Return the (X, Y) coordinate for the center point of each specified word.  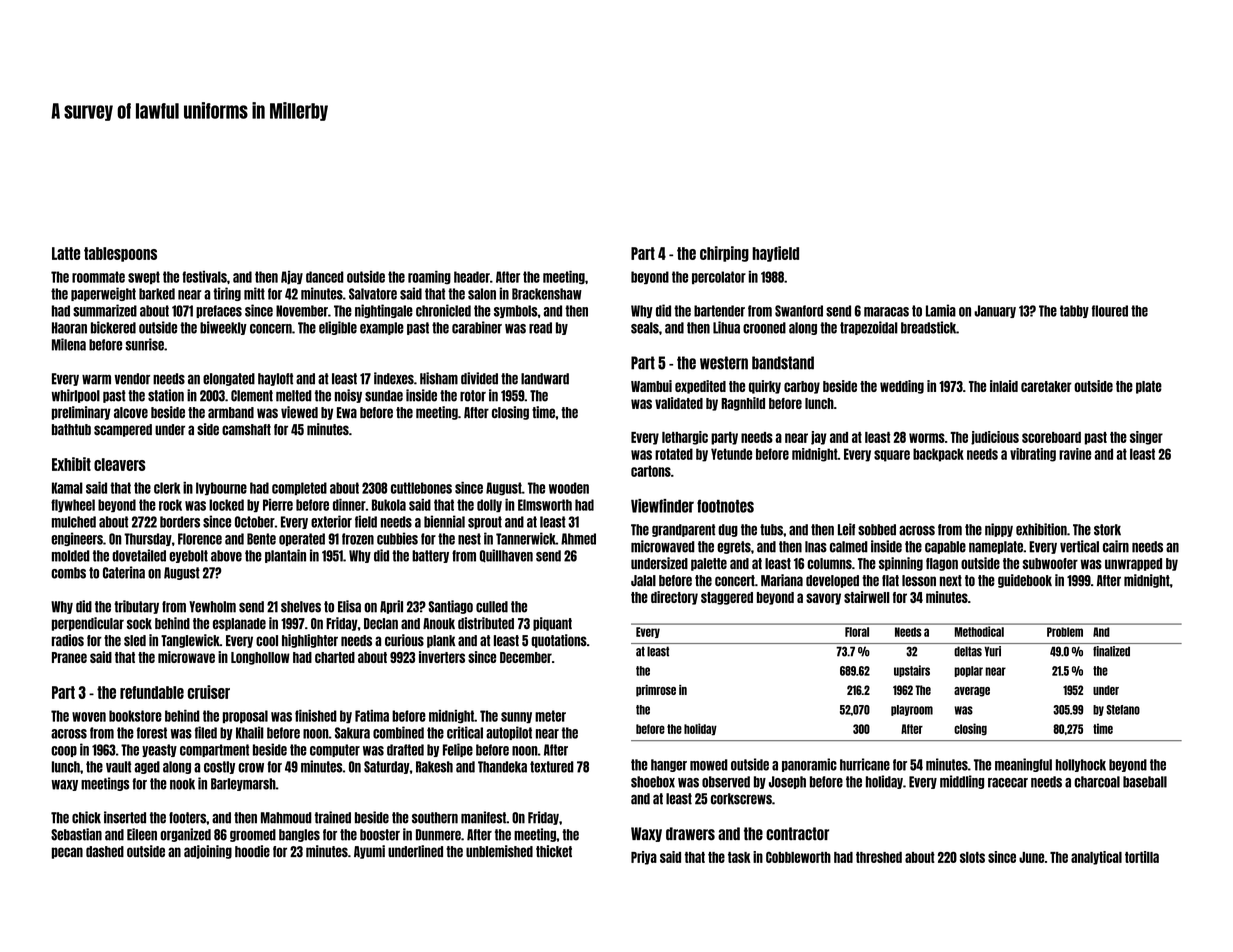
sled (135, 640)
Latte (66, 253)
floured (1110, 311)
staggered (727, 598)
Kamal (67, 488)
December (526, 657)
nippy (999, 530)
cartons (651, 471)
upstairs (912, 671)
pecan (67, 853)
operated (302, 539)
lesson (919, 580)
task (739, 857)
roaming (429, 277)
